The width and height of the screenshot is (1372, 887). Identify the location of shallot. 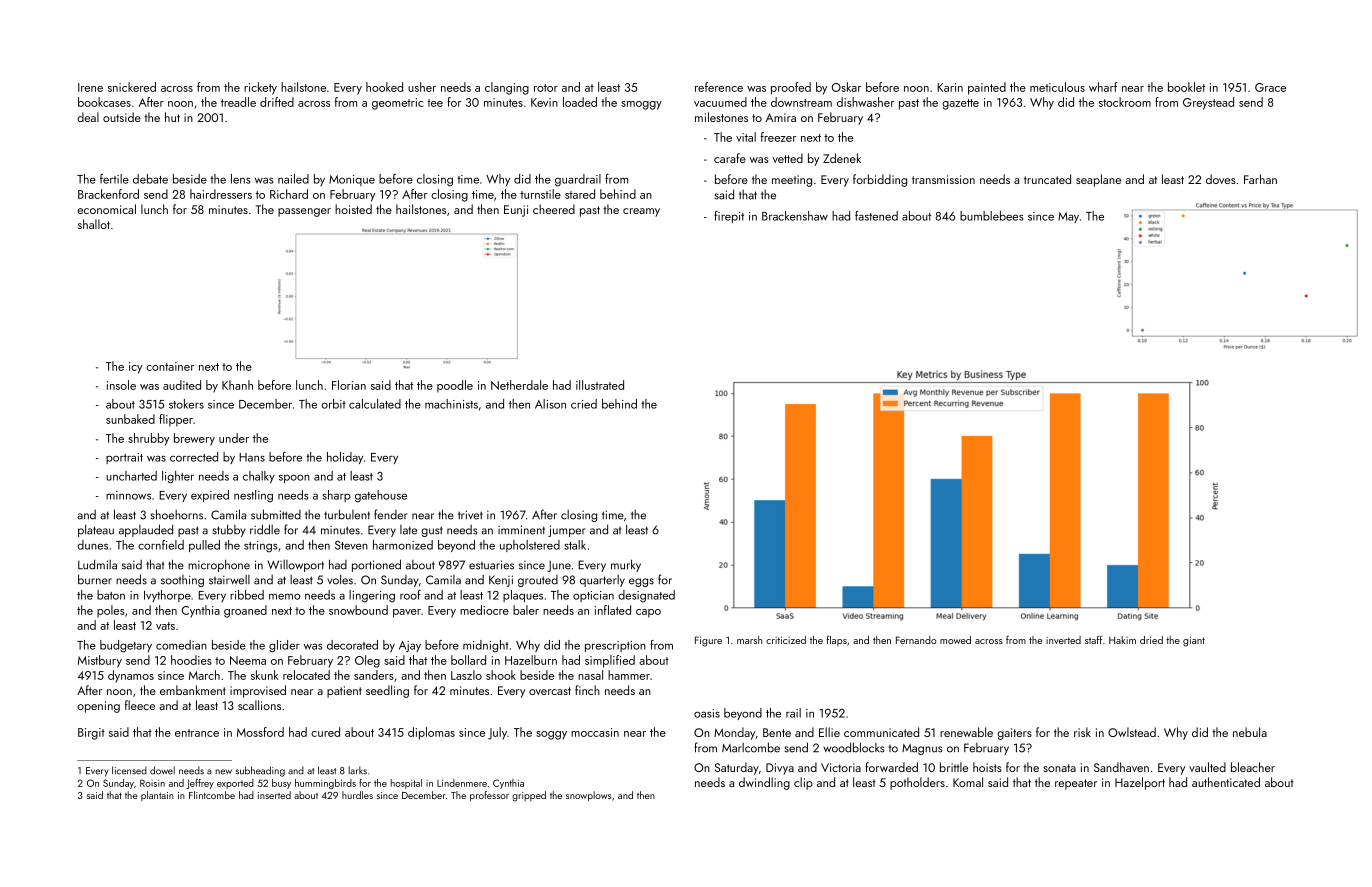
(94, 224).
